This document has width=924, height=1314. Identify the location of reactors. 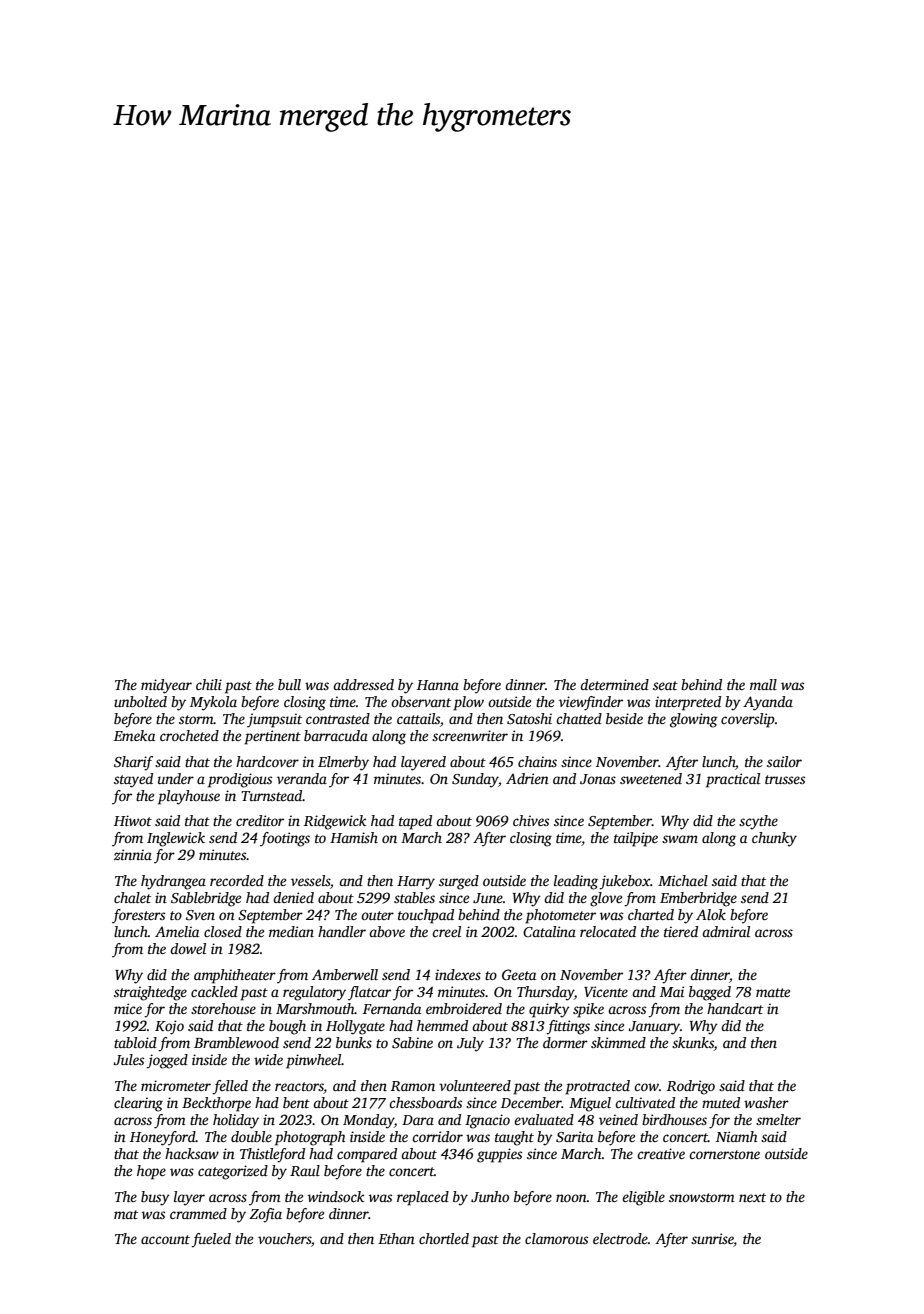
(299, 1086).
